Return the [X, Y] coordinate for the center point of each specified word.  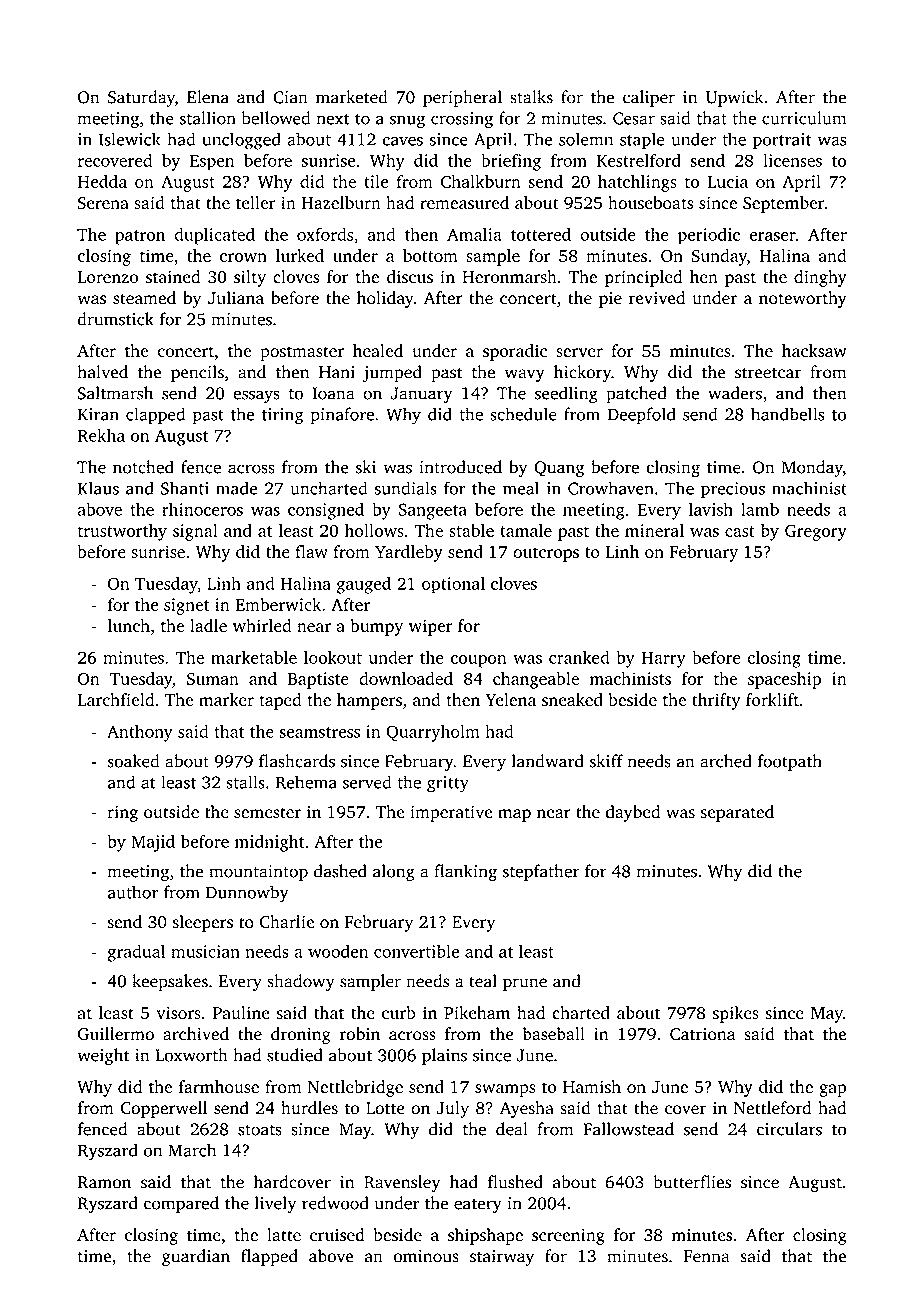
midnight [270, 843]
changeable [536, 680]
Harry [664, 660]
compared [181, 1204]
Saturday [141, 98]
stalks [531, 97]
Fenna [707, 1256]
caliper [649, 98]
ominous [426, 1256]
